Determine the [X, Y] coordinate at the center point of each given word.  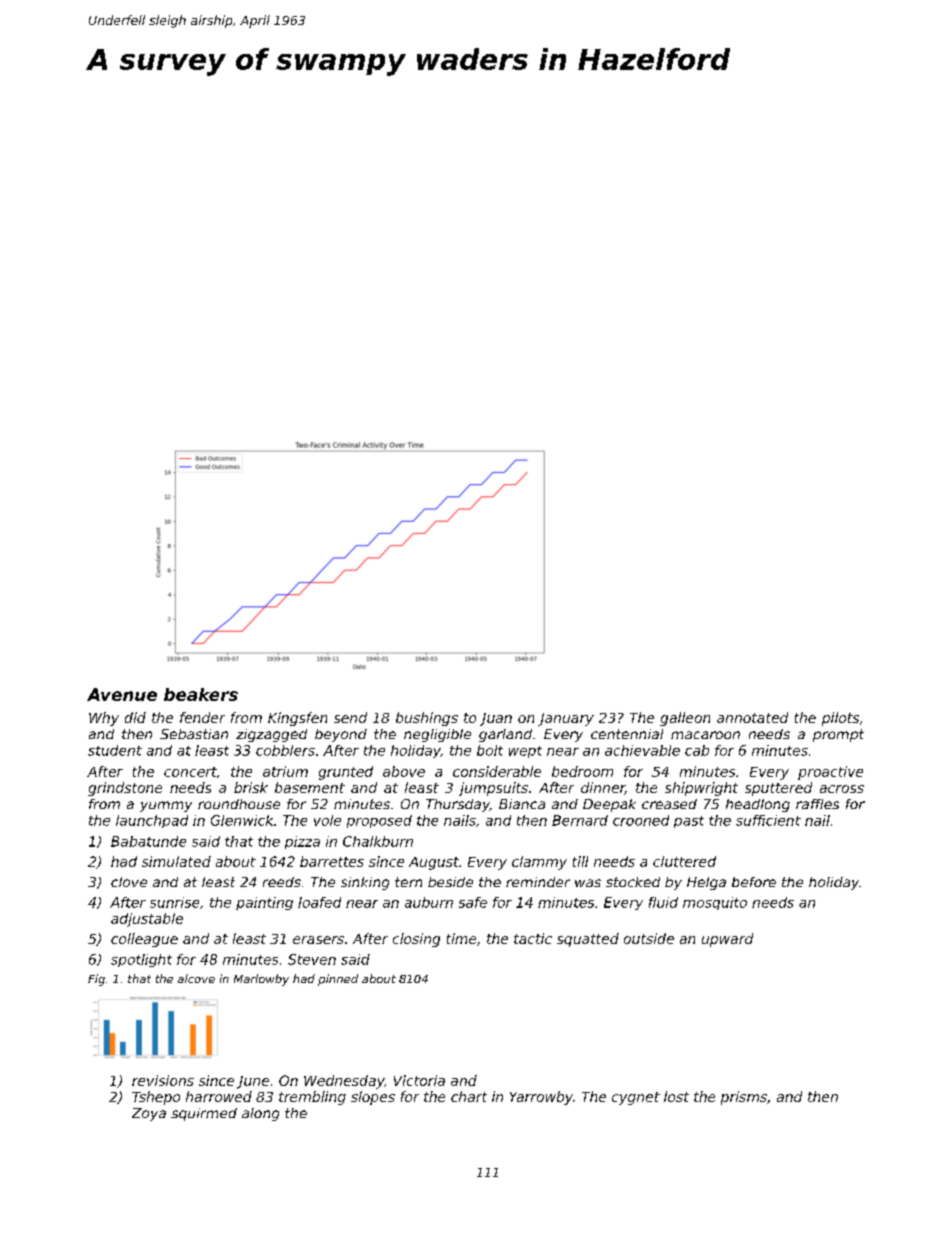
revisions [163, 1080]
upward [727, 940]
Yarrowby [541, 1098]
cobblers [285, 750]
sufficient [768, 820]
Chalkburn [378, 841]
